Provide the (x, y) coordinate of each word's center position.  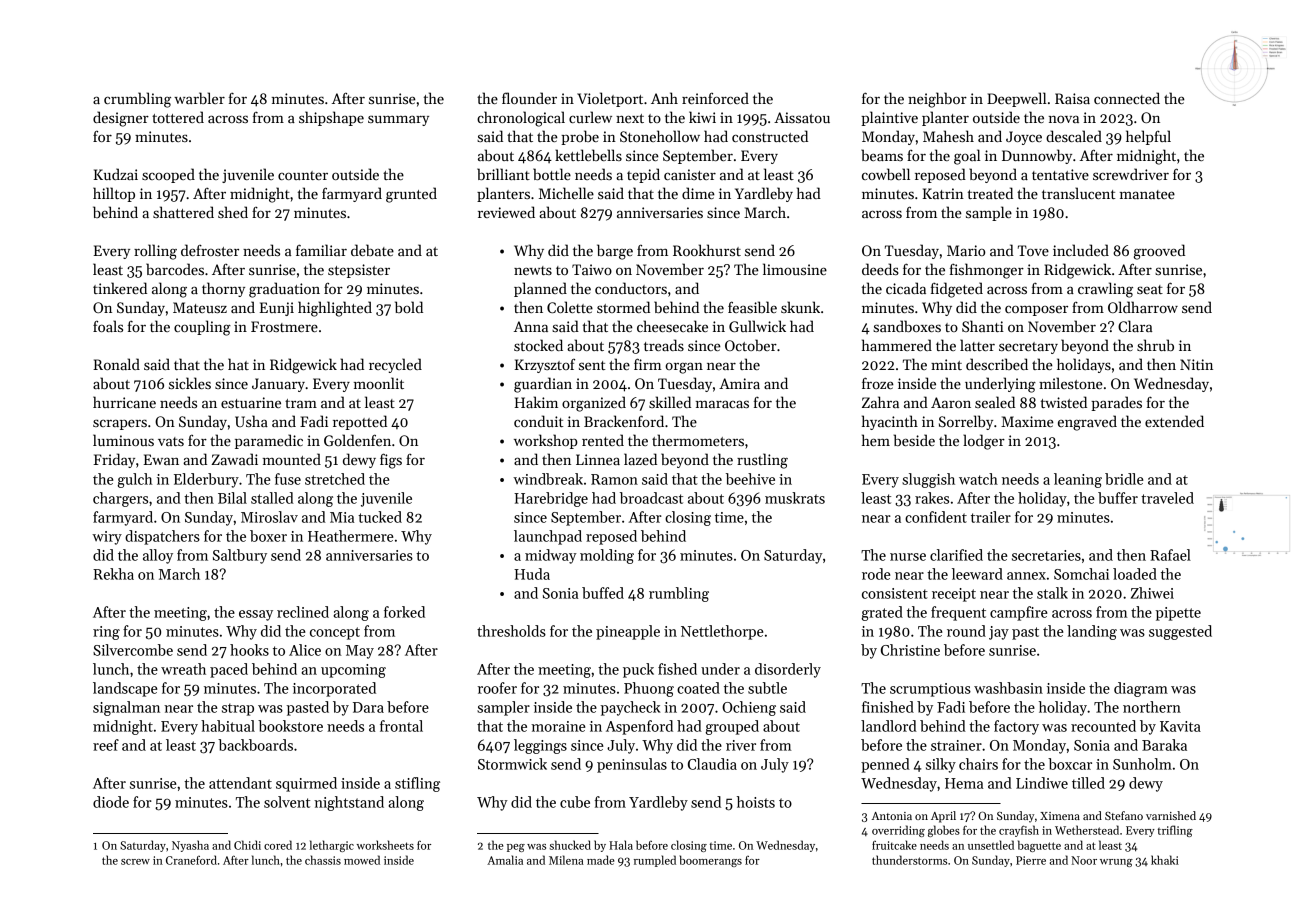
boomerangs (710, 861)
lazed (640, 459)
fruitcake (894, 845)
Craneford (191, 860)
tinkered (120, 288)
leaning (1078, 480)
